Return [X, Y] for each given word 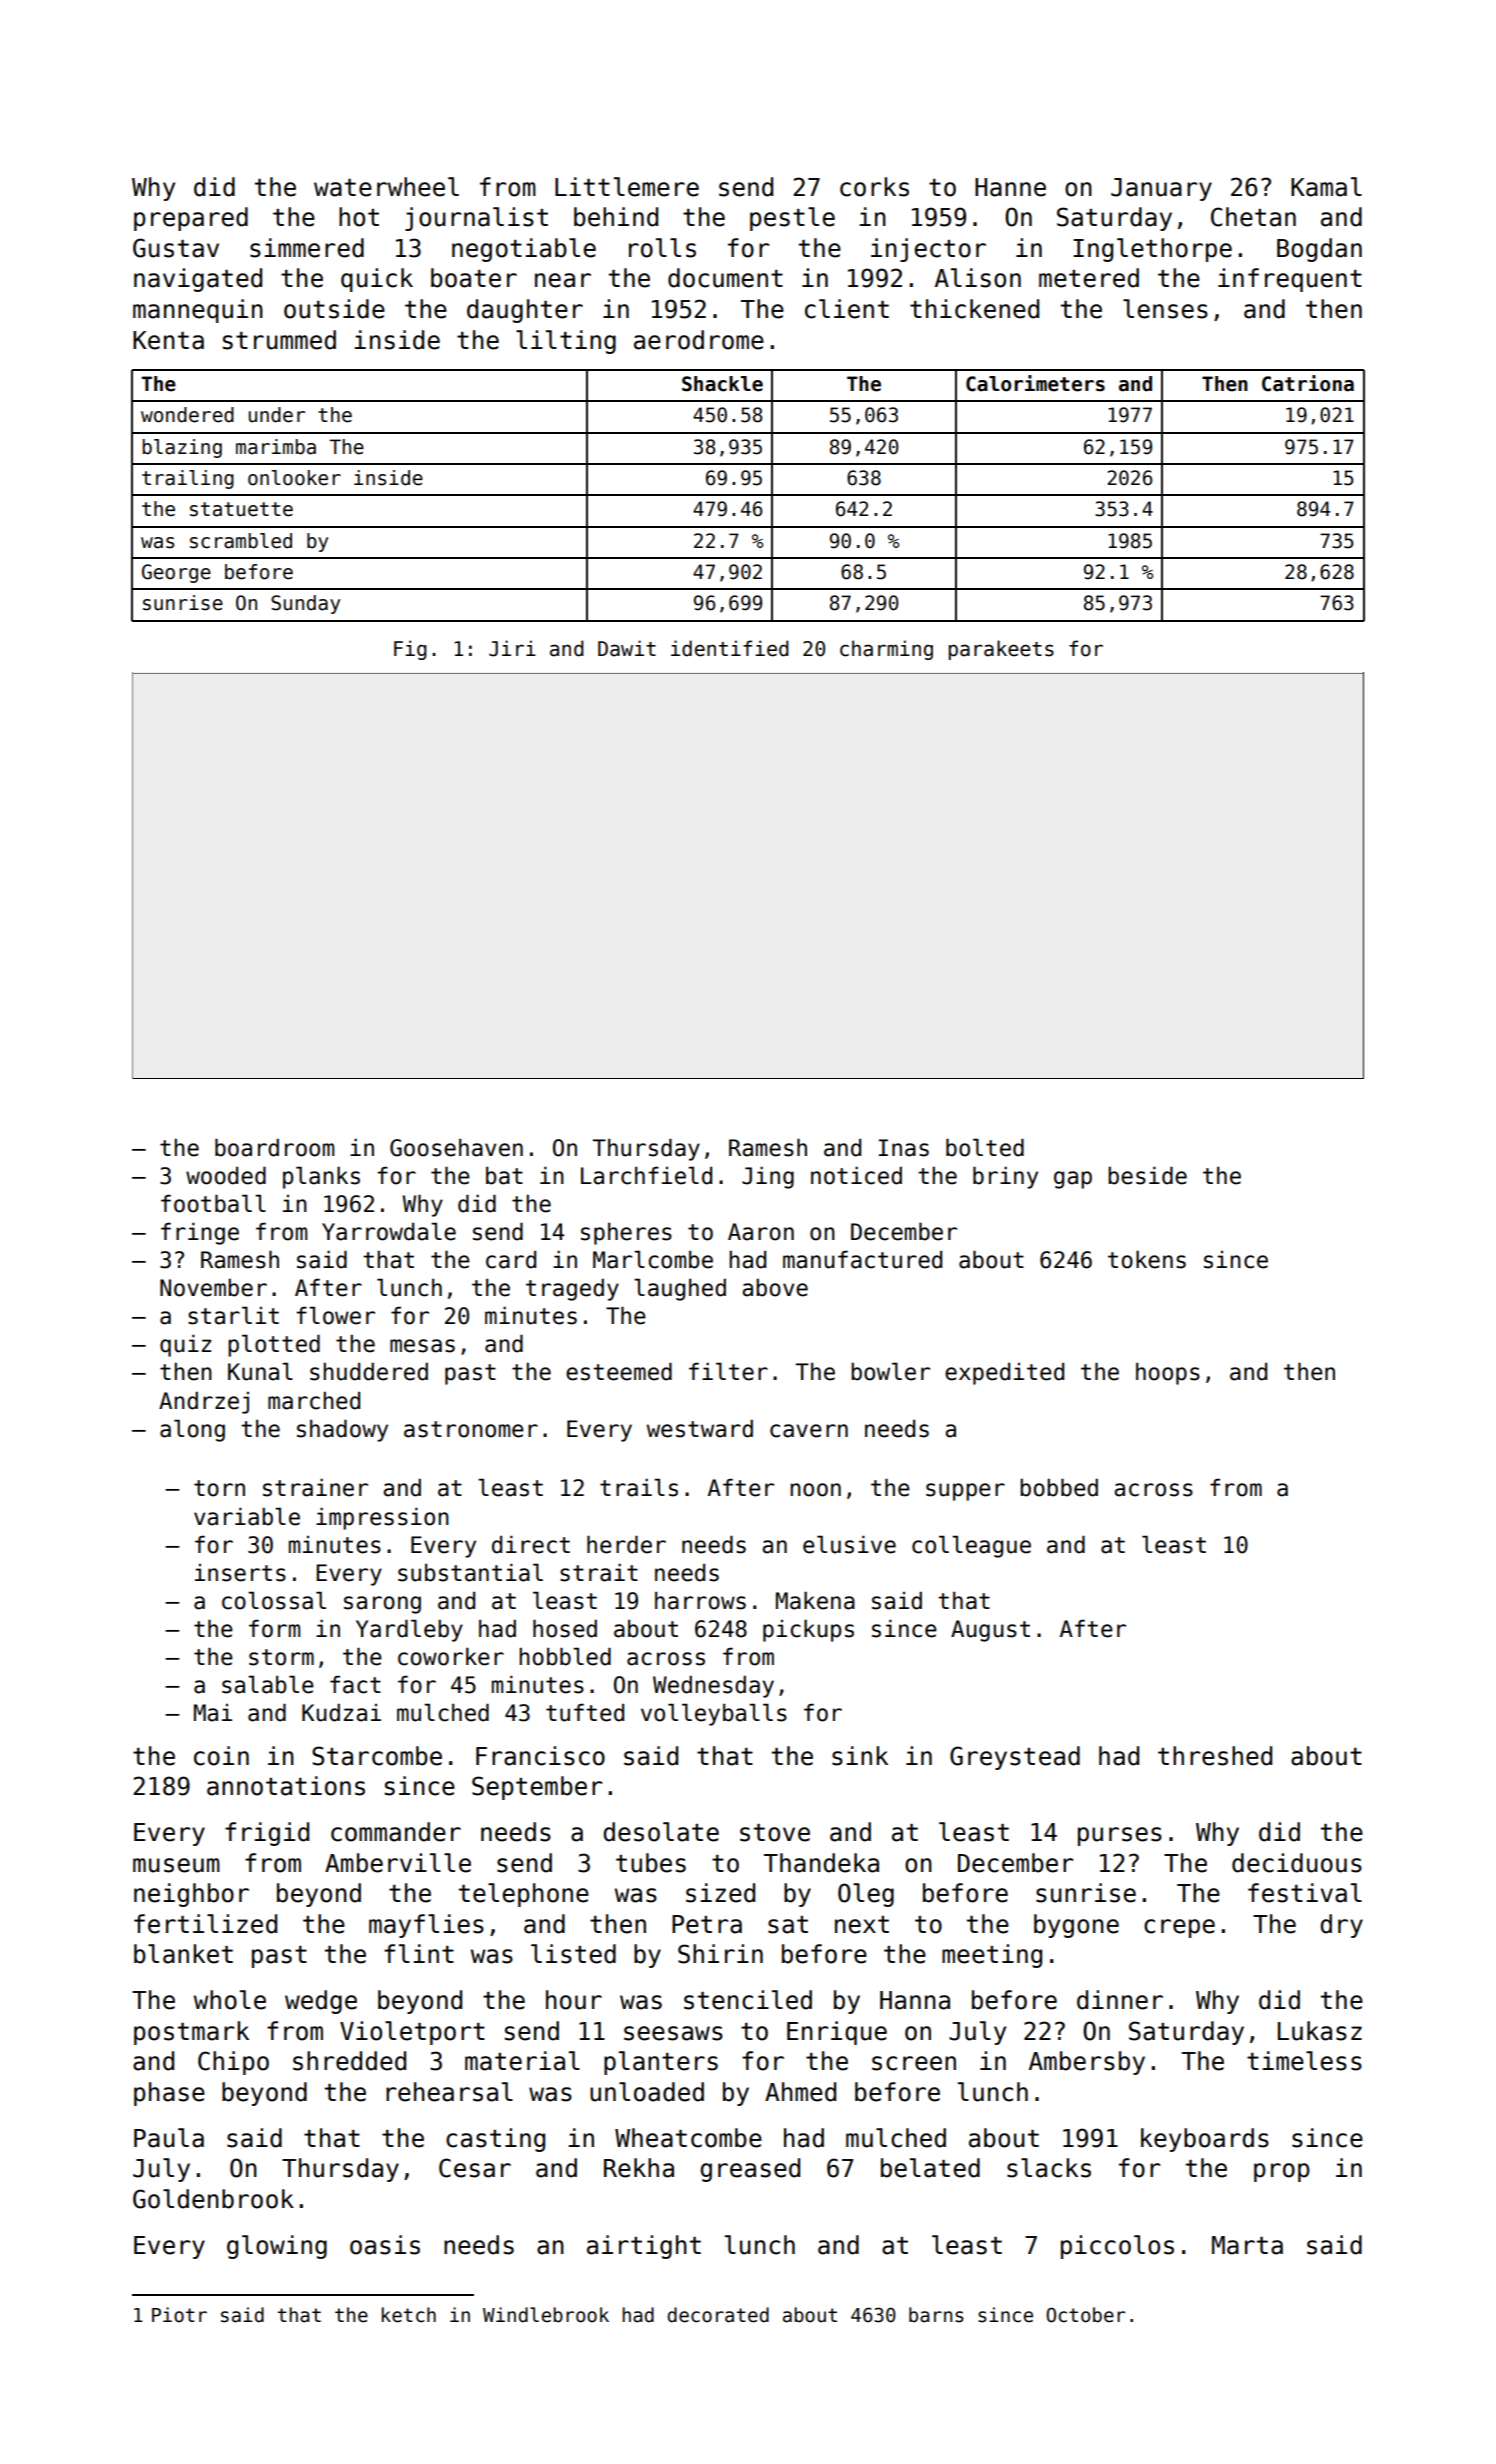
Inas [904, 1148]
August [990, 1631]
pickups [808, 1631]
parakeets [1001, 650]
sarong [382, 1605]
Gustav [176, 248]
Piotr [179, 2315]
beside [1147, 1176]
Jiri [512, 648]
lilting [566, 342]
